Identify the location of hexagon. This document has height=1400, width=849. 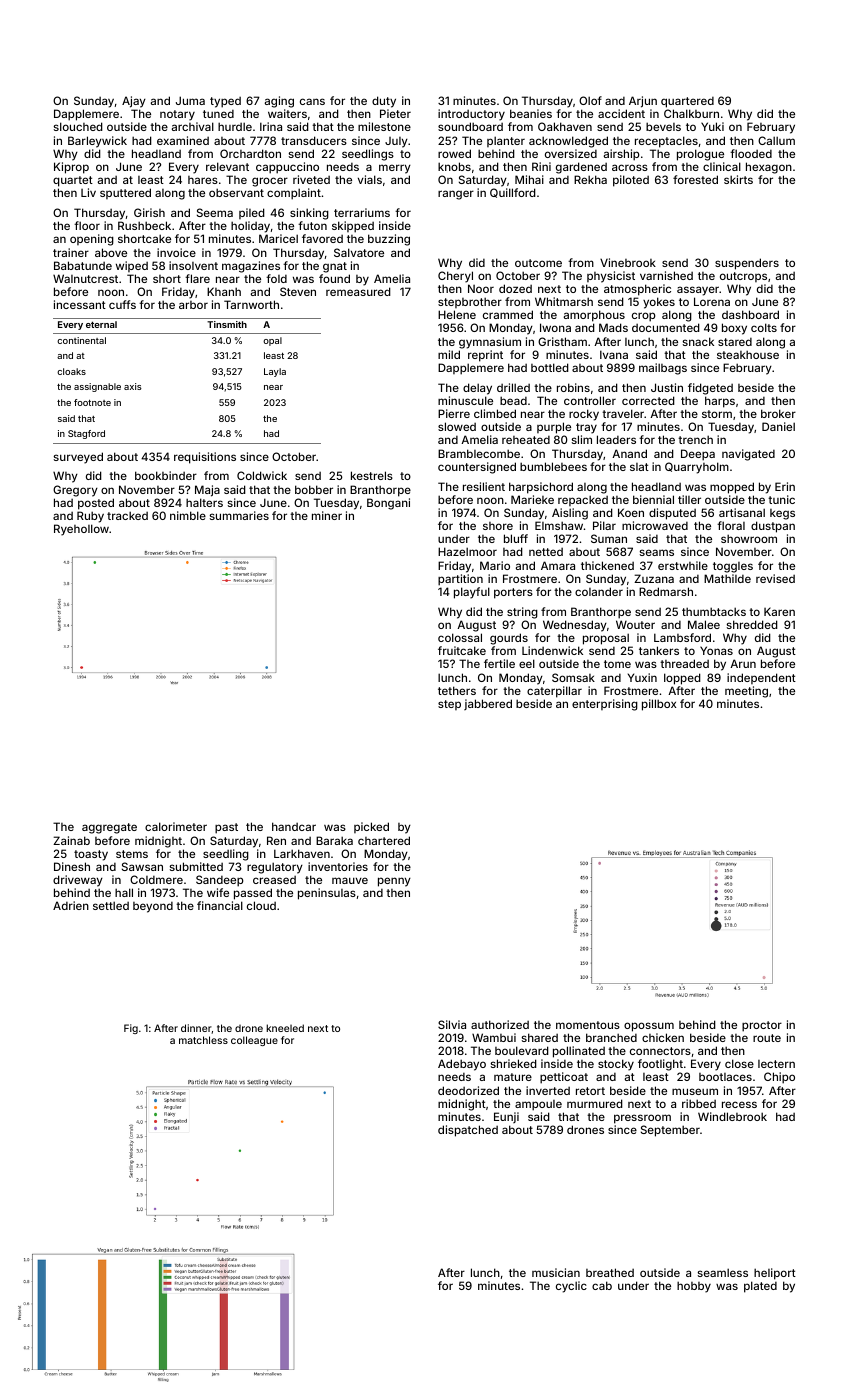
(769, 168).
